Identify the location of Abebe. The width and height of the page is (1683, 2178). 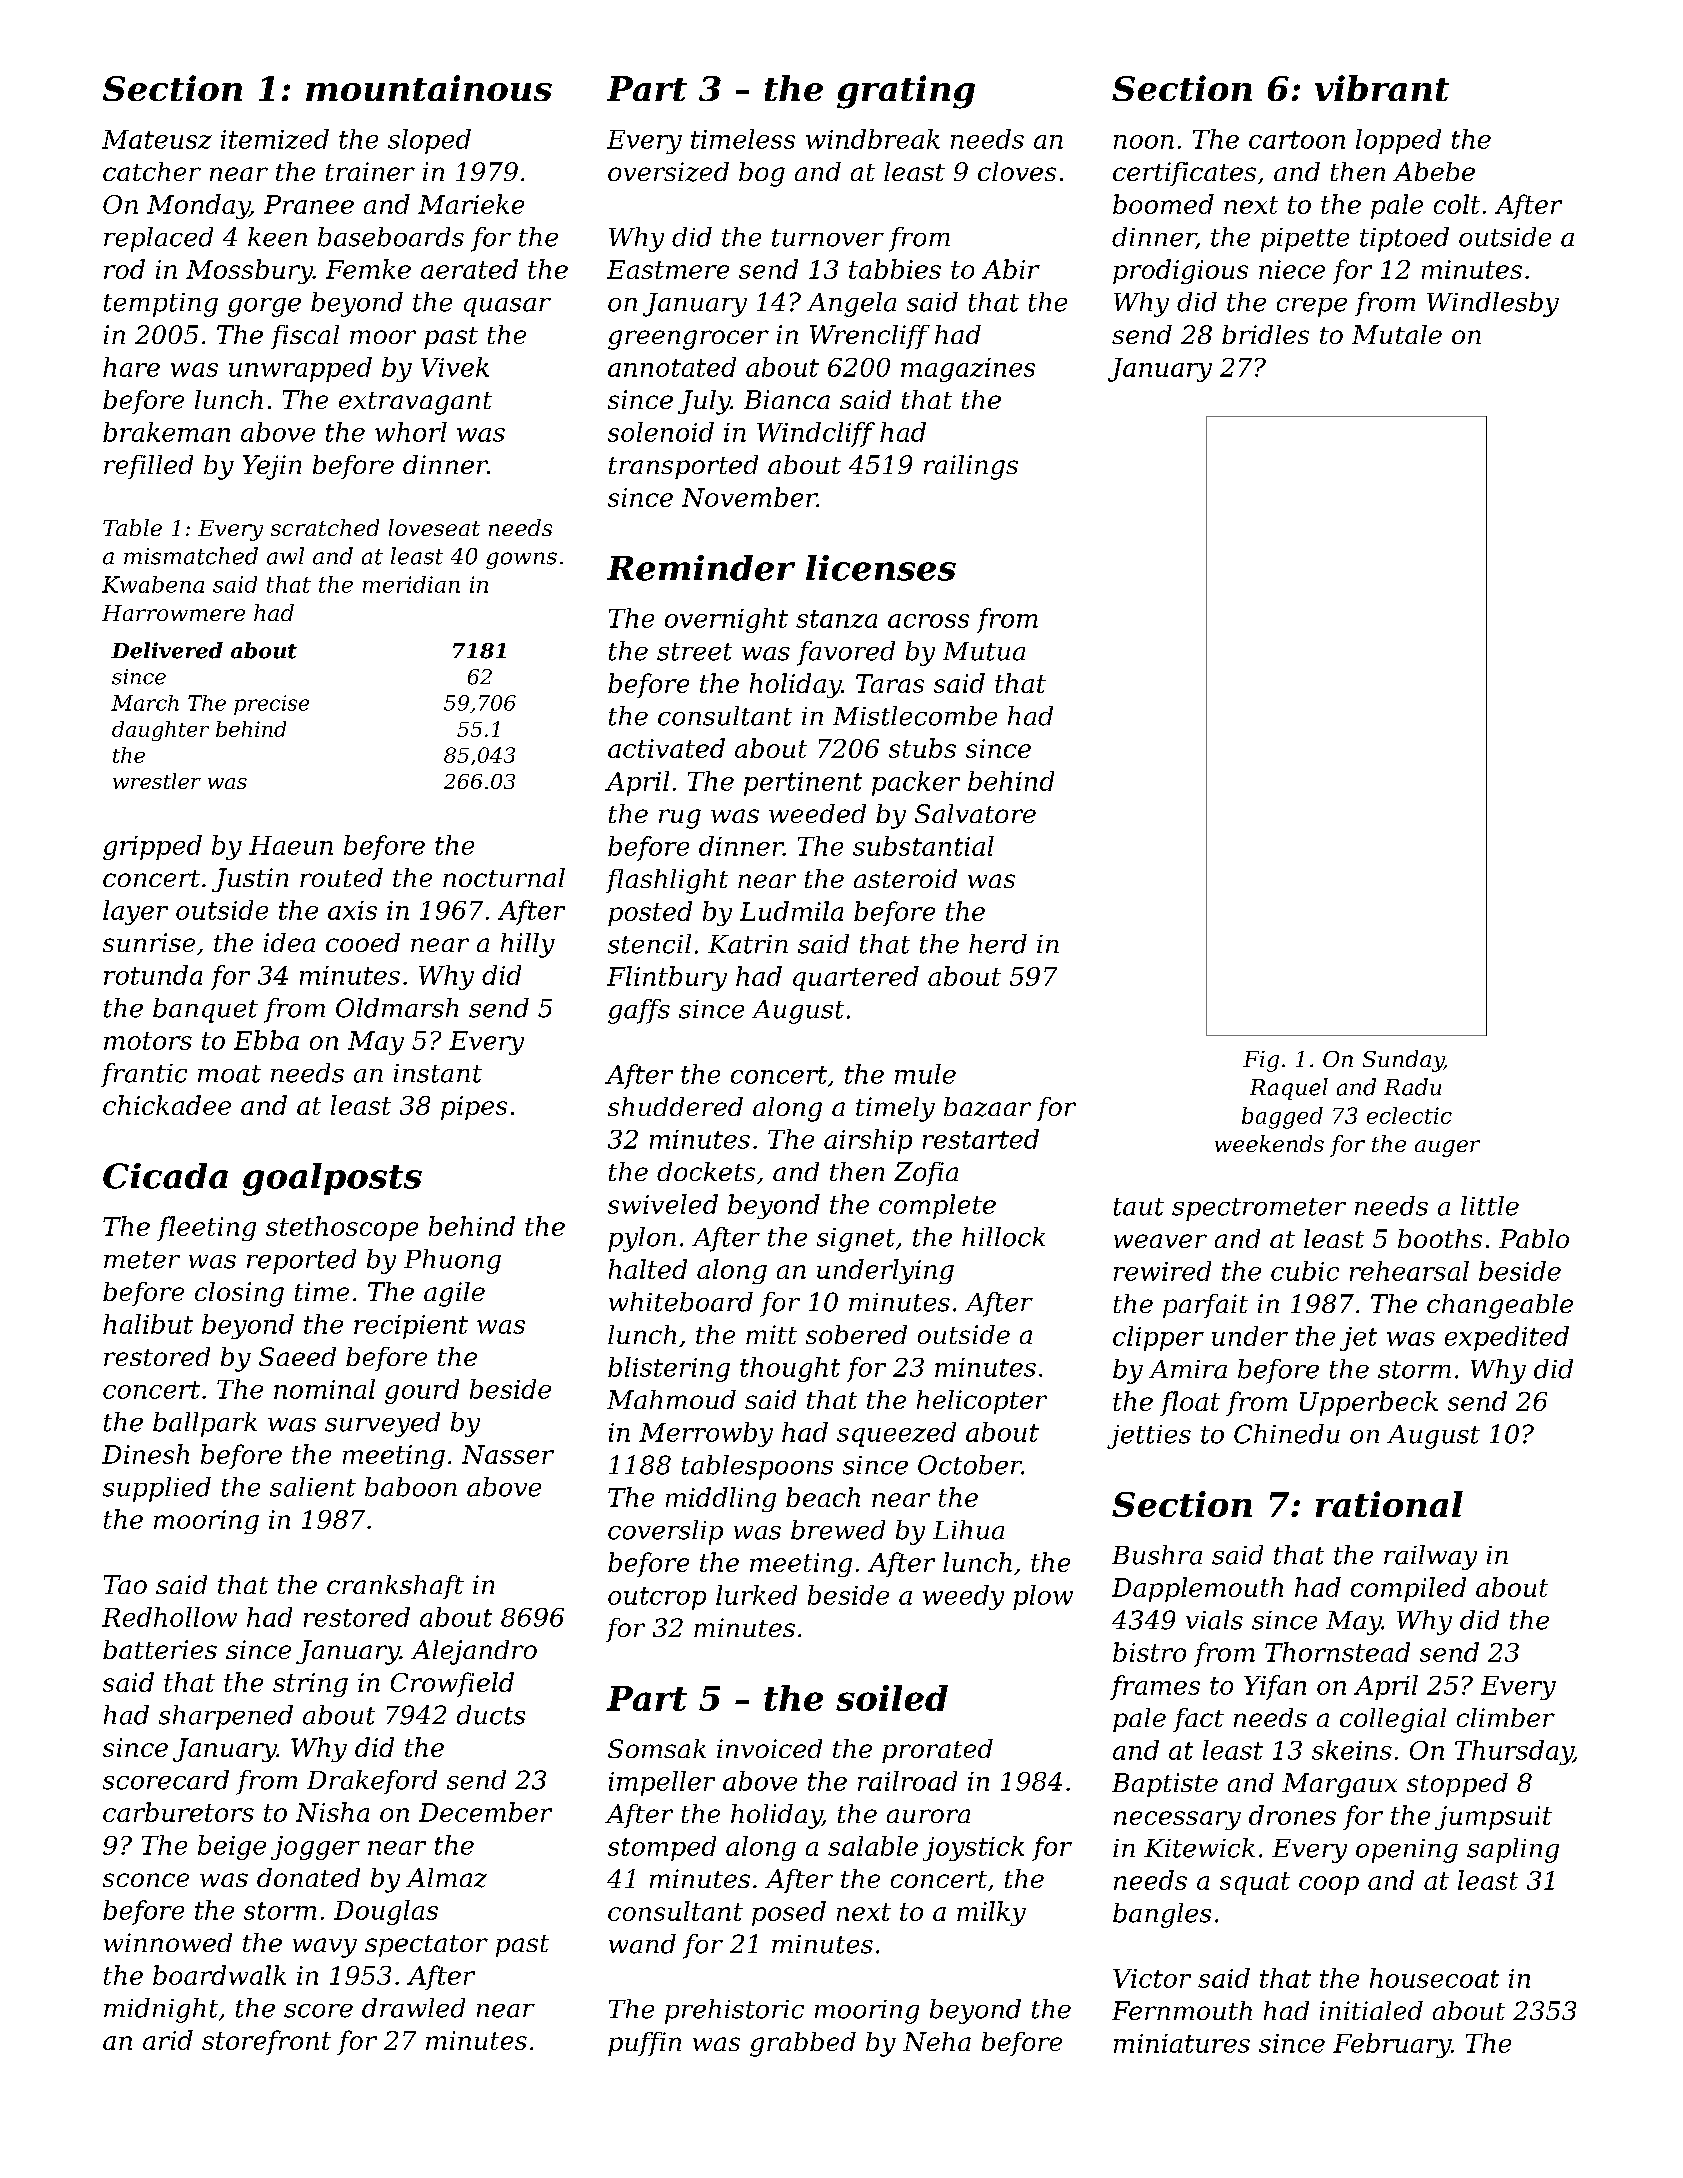
(1434, 171).
